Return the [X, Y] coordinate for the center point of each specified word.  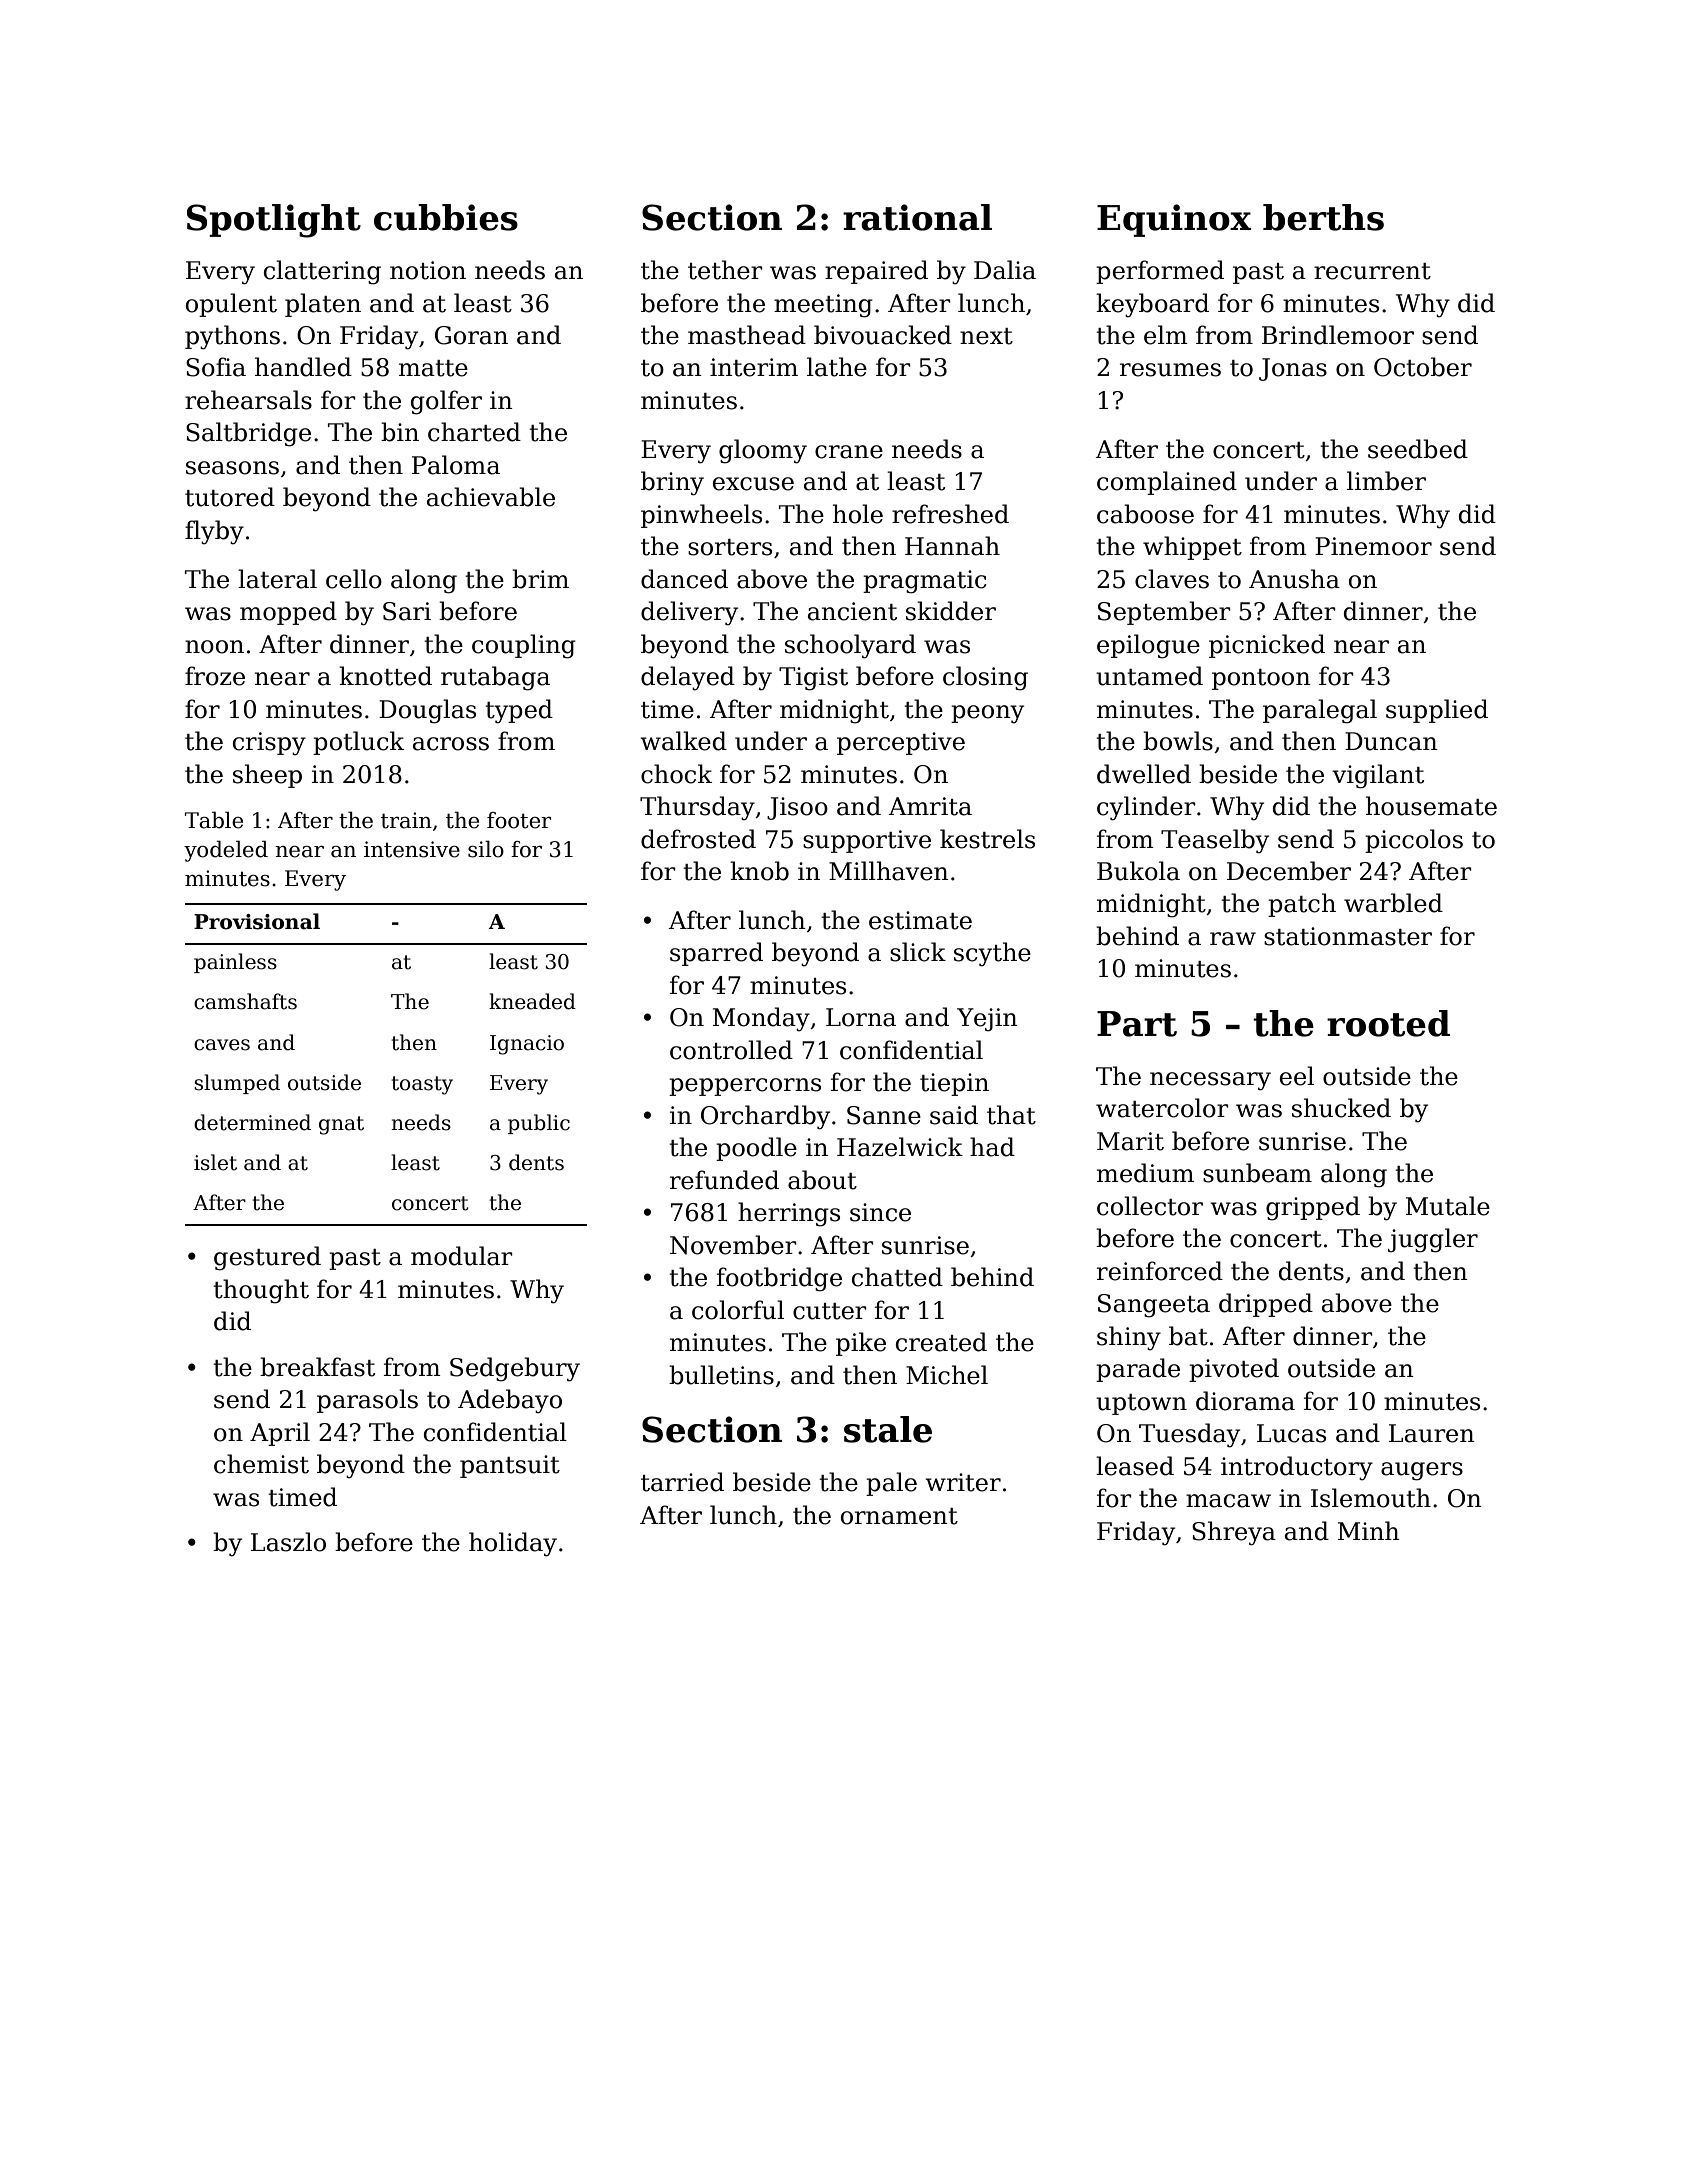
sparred [716, 954]
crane [849, 452]
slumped [237, 1084]
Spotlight [274, 221]
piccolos [1414, 841]
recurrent [1372, 271]
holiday [513, 1544]
